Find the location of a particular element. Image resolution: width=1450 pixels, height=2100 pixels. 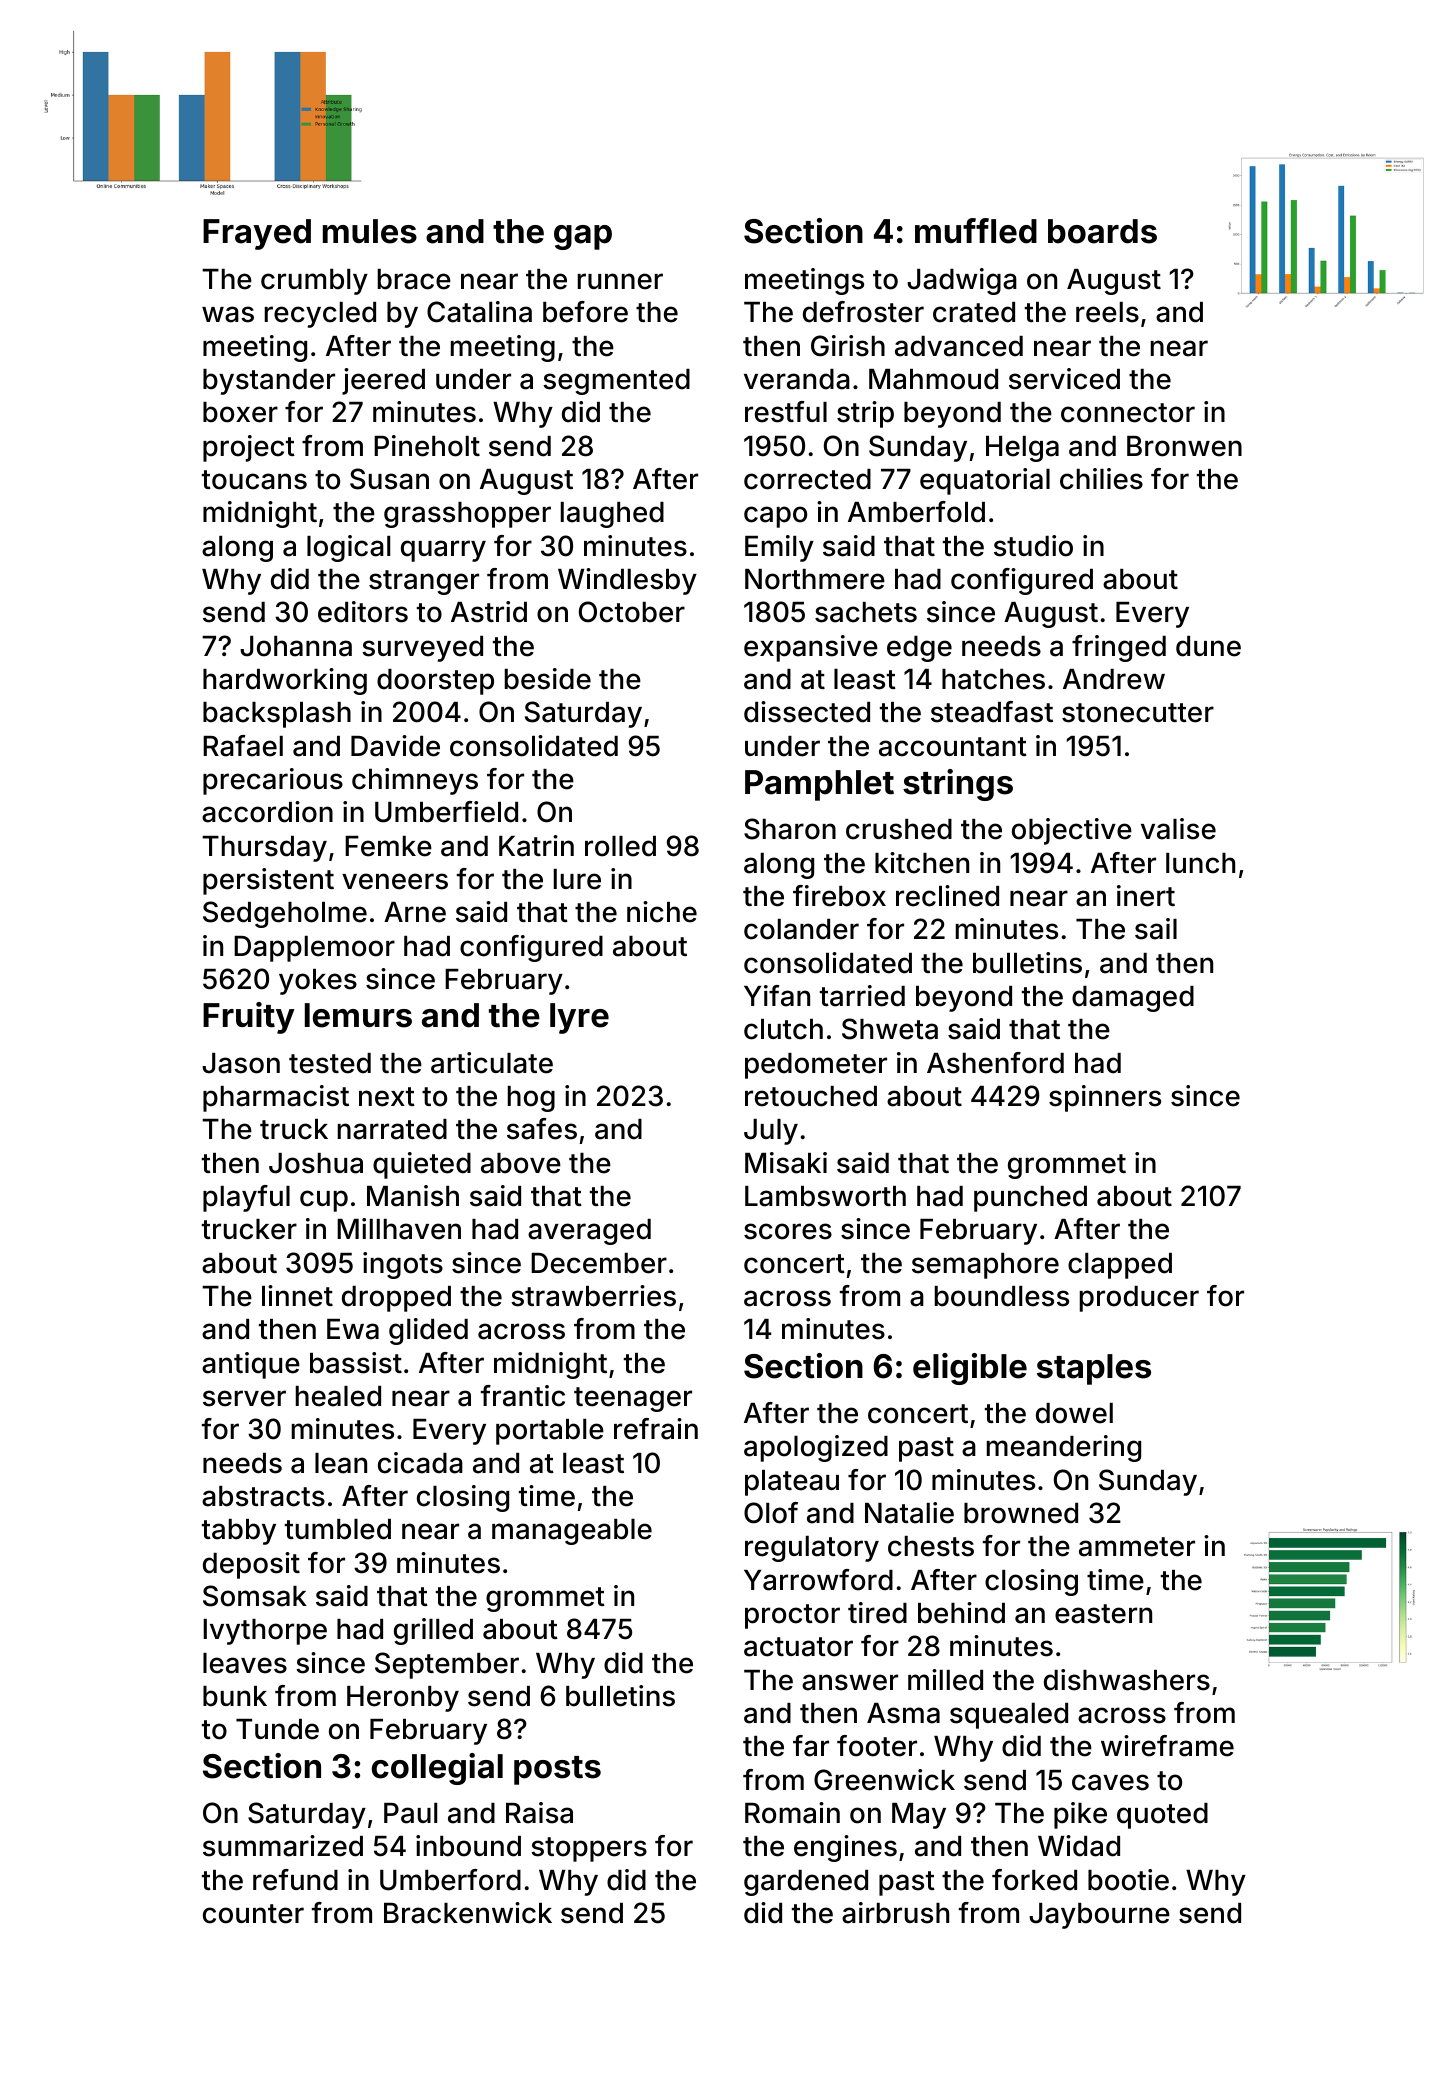

gap is located at coordinates (583, 237).
